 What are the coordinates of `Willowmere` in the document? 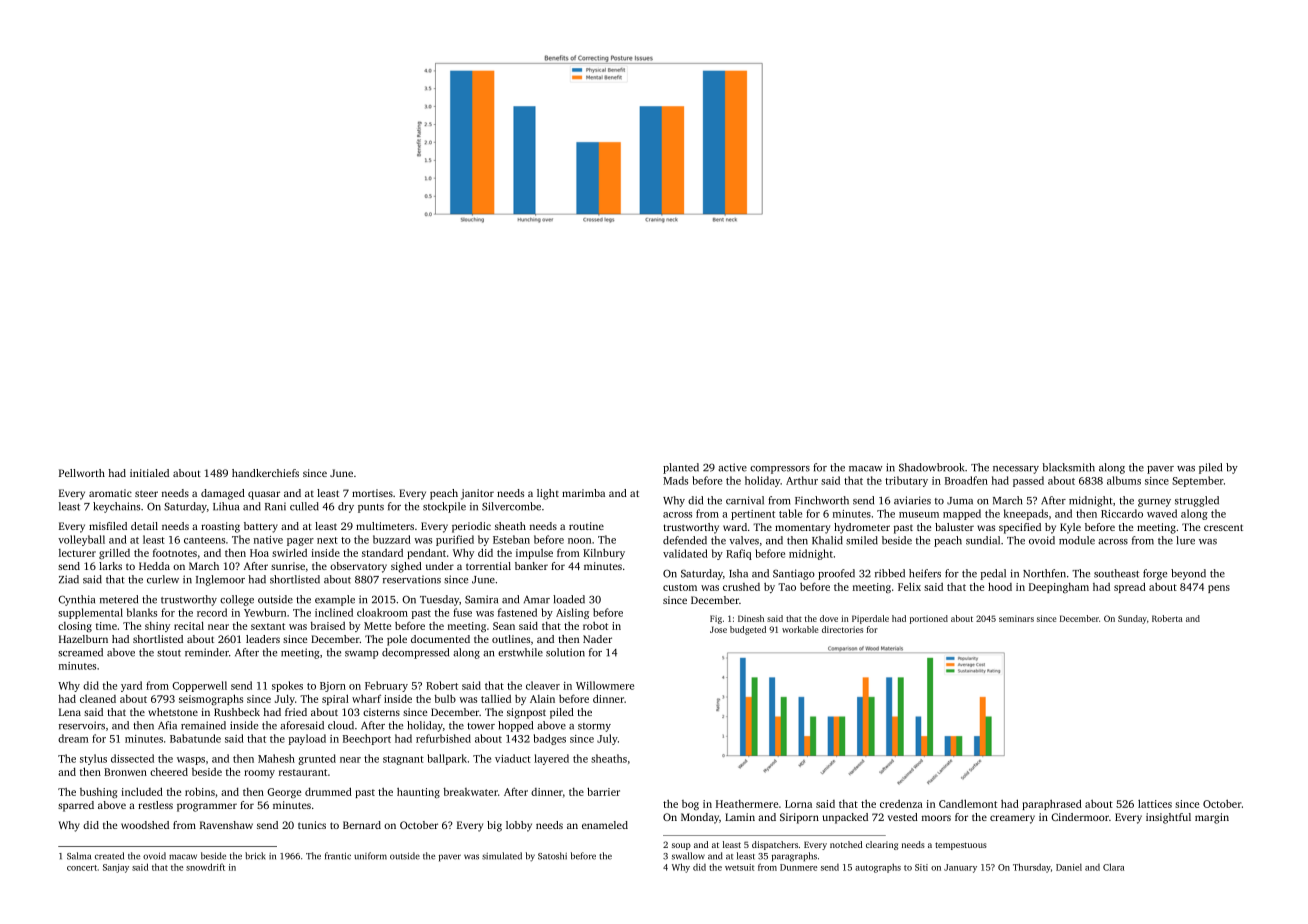 It's located at (605, 685).
